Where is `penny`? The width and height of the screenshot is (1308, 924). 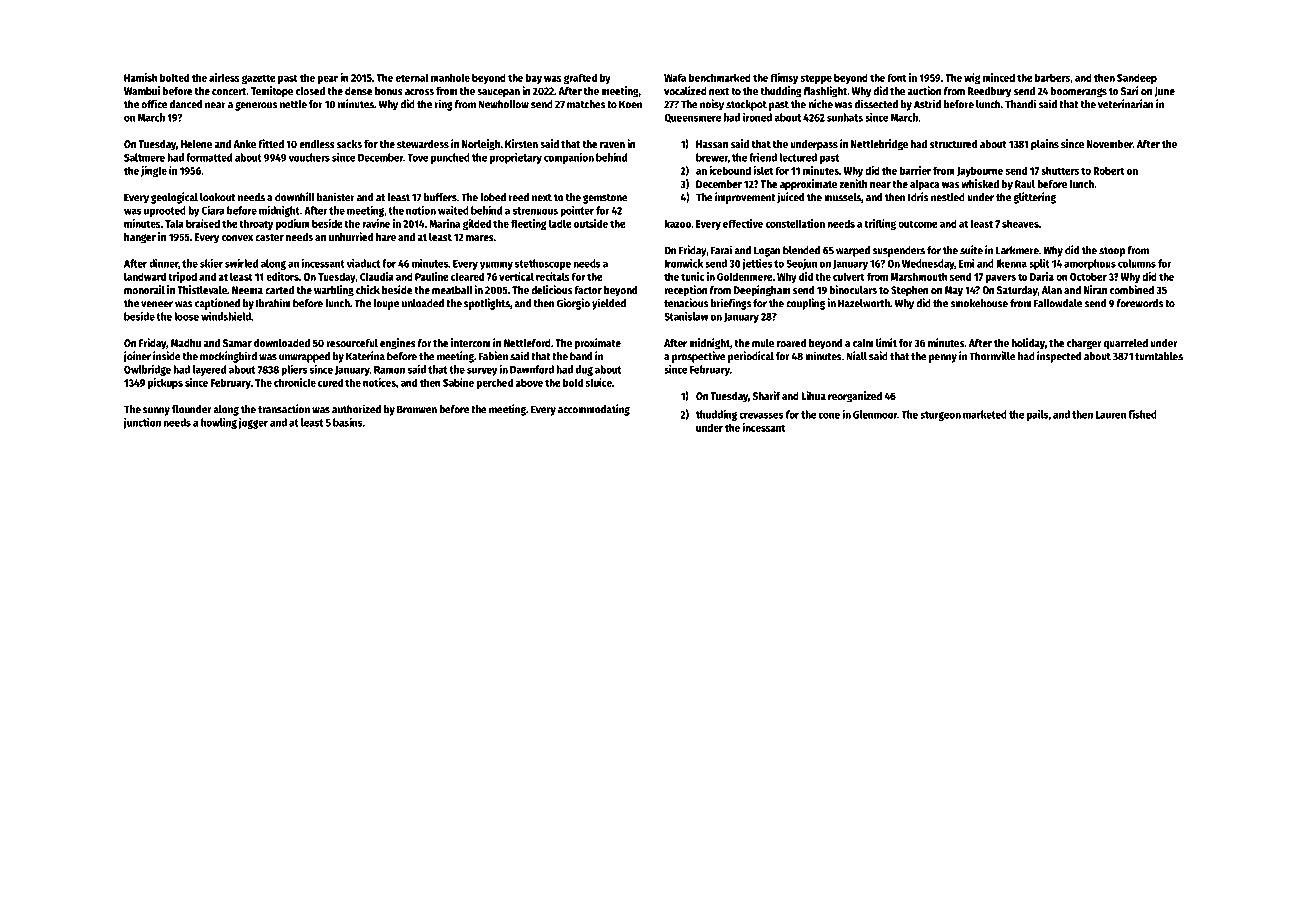 penny is located at coordinates (943, 358).
